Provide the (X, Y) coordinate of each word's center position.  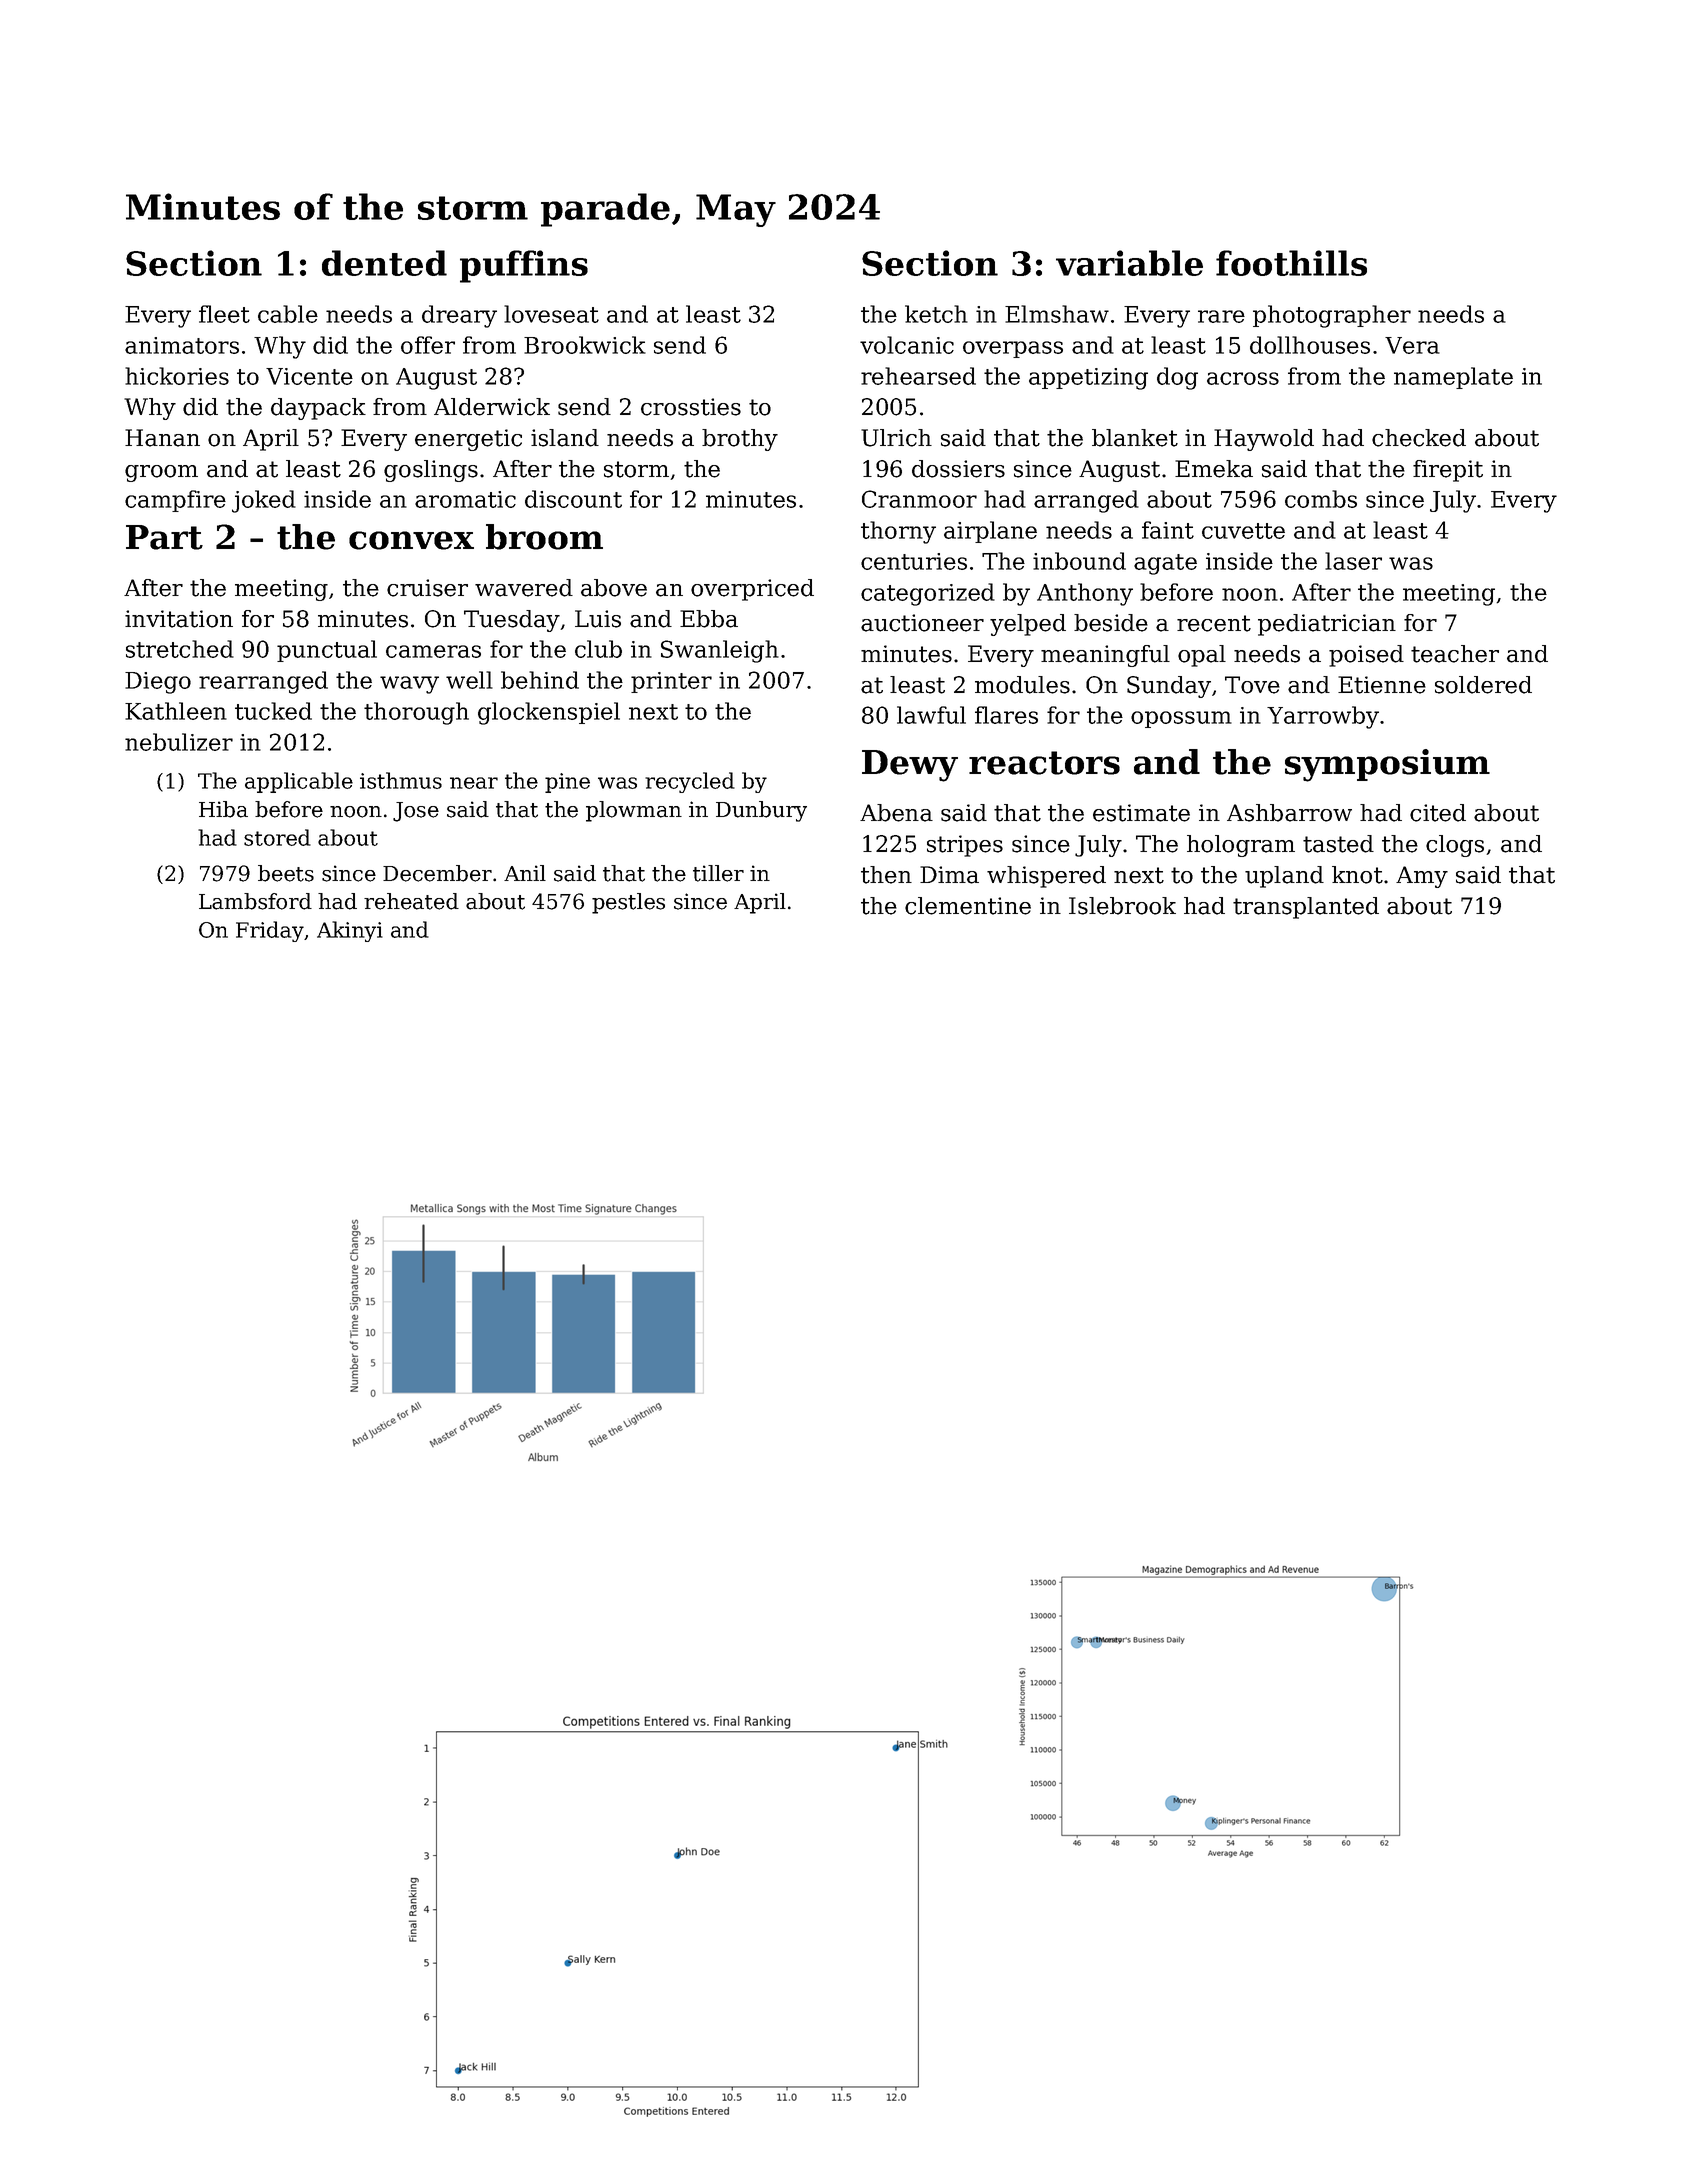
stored (277, 837)
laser (1353, 561)
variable (1129, 263)
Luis (598, 619)
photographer (1332, 316)
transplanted (1306, 908)
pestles (628, 903)
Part (164, 537)
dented (384, 263)
